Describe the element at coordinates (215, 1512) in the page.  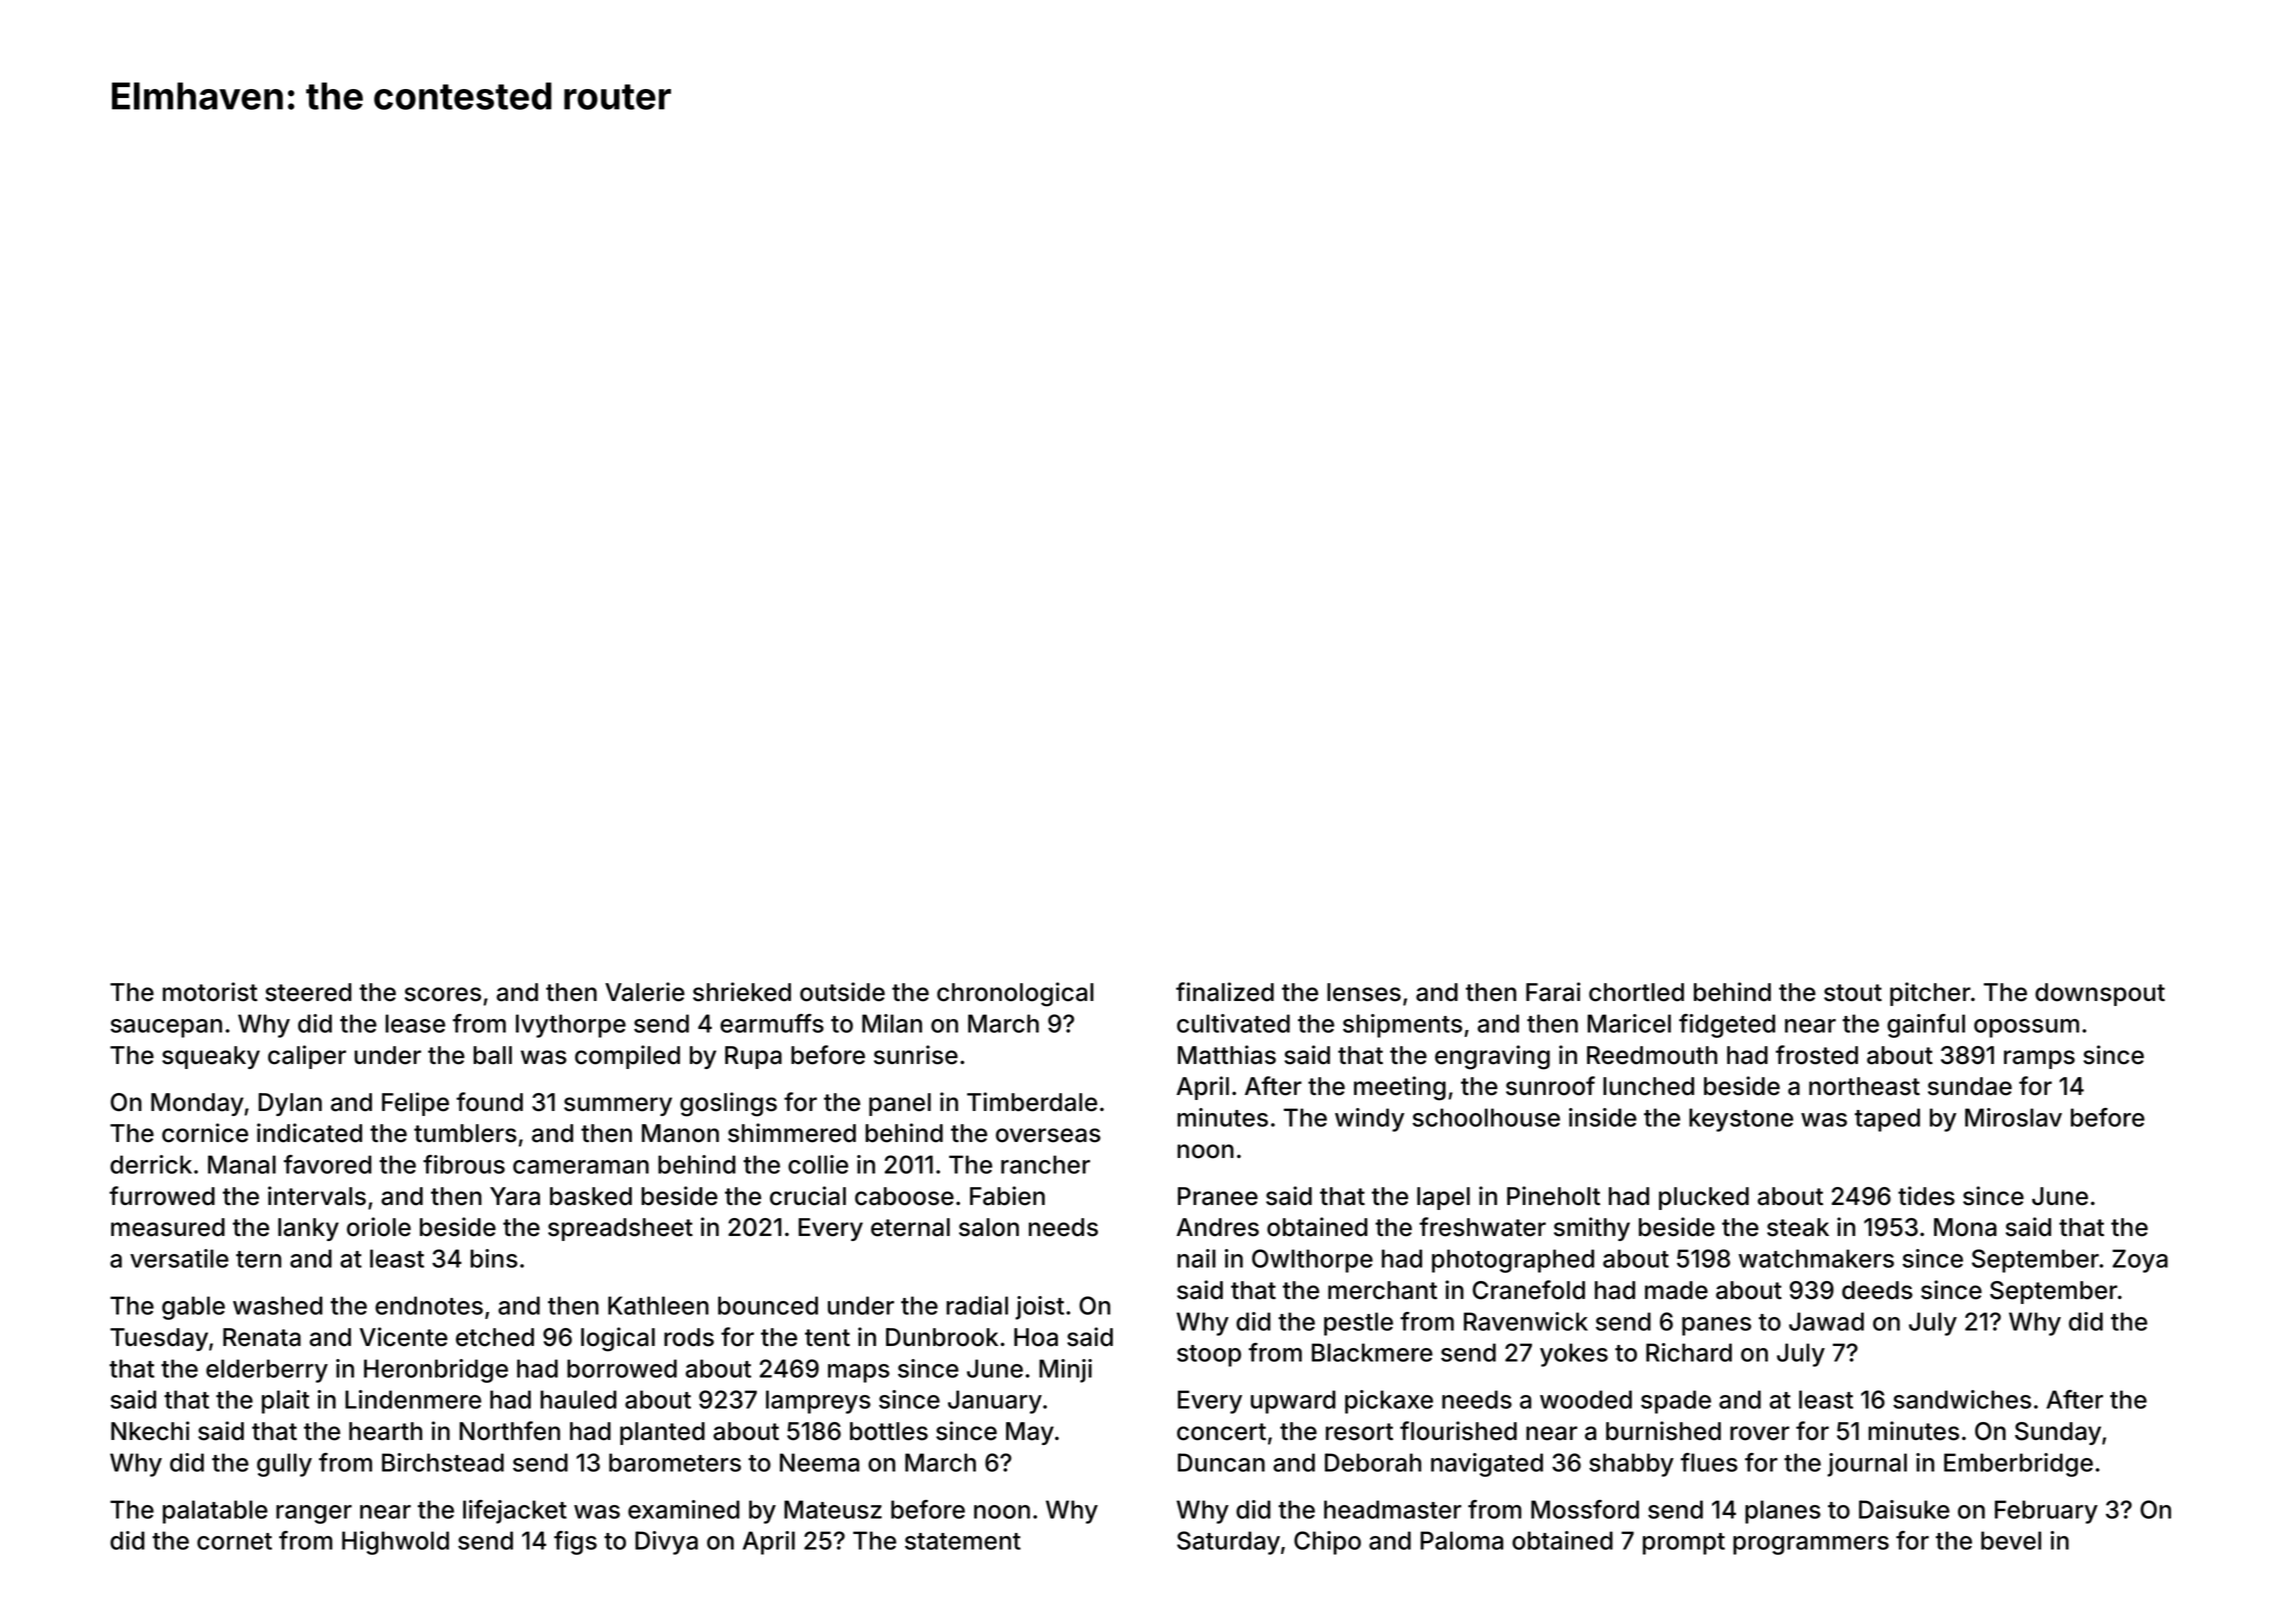
I see `palatable` at that location.
